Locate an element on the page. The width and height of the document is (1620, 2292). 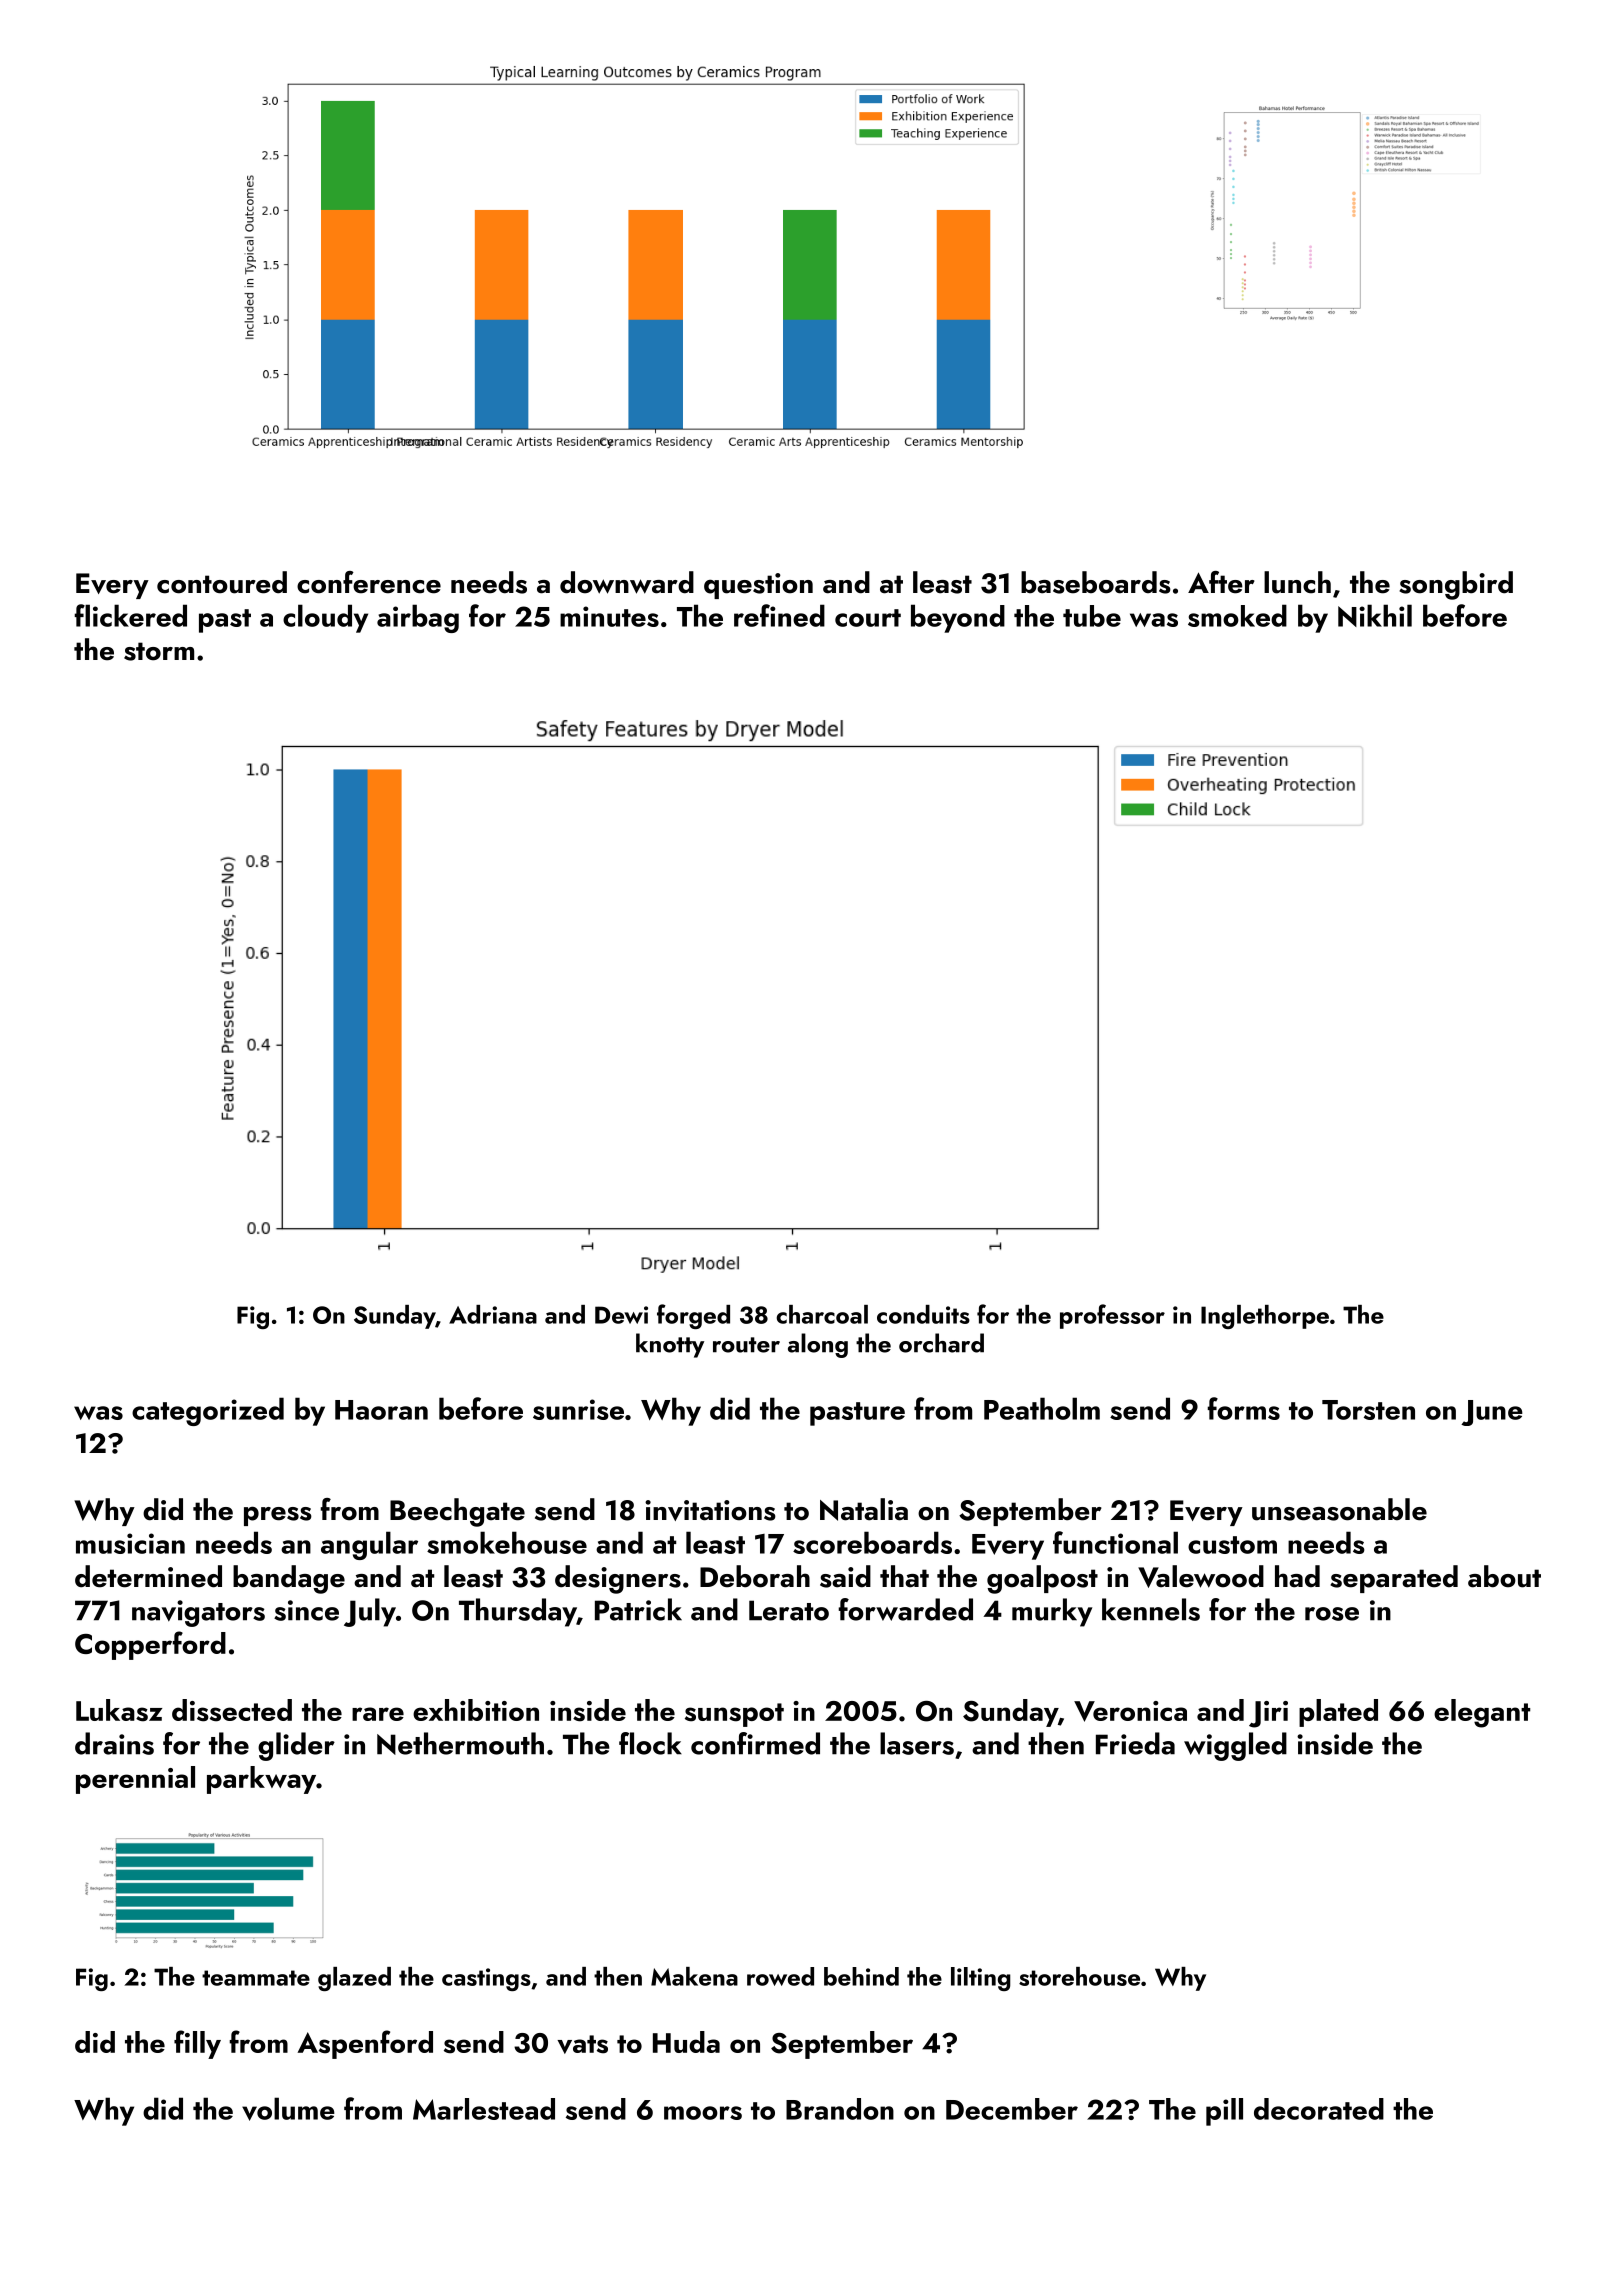
cloudy is located at coordinates (325, 618).
